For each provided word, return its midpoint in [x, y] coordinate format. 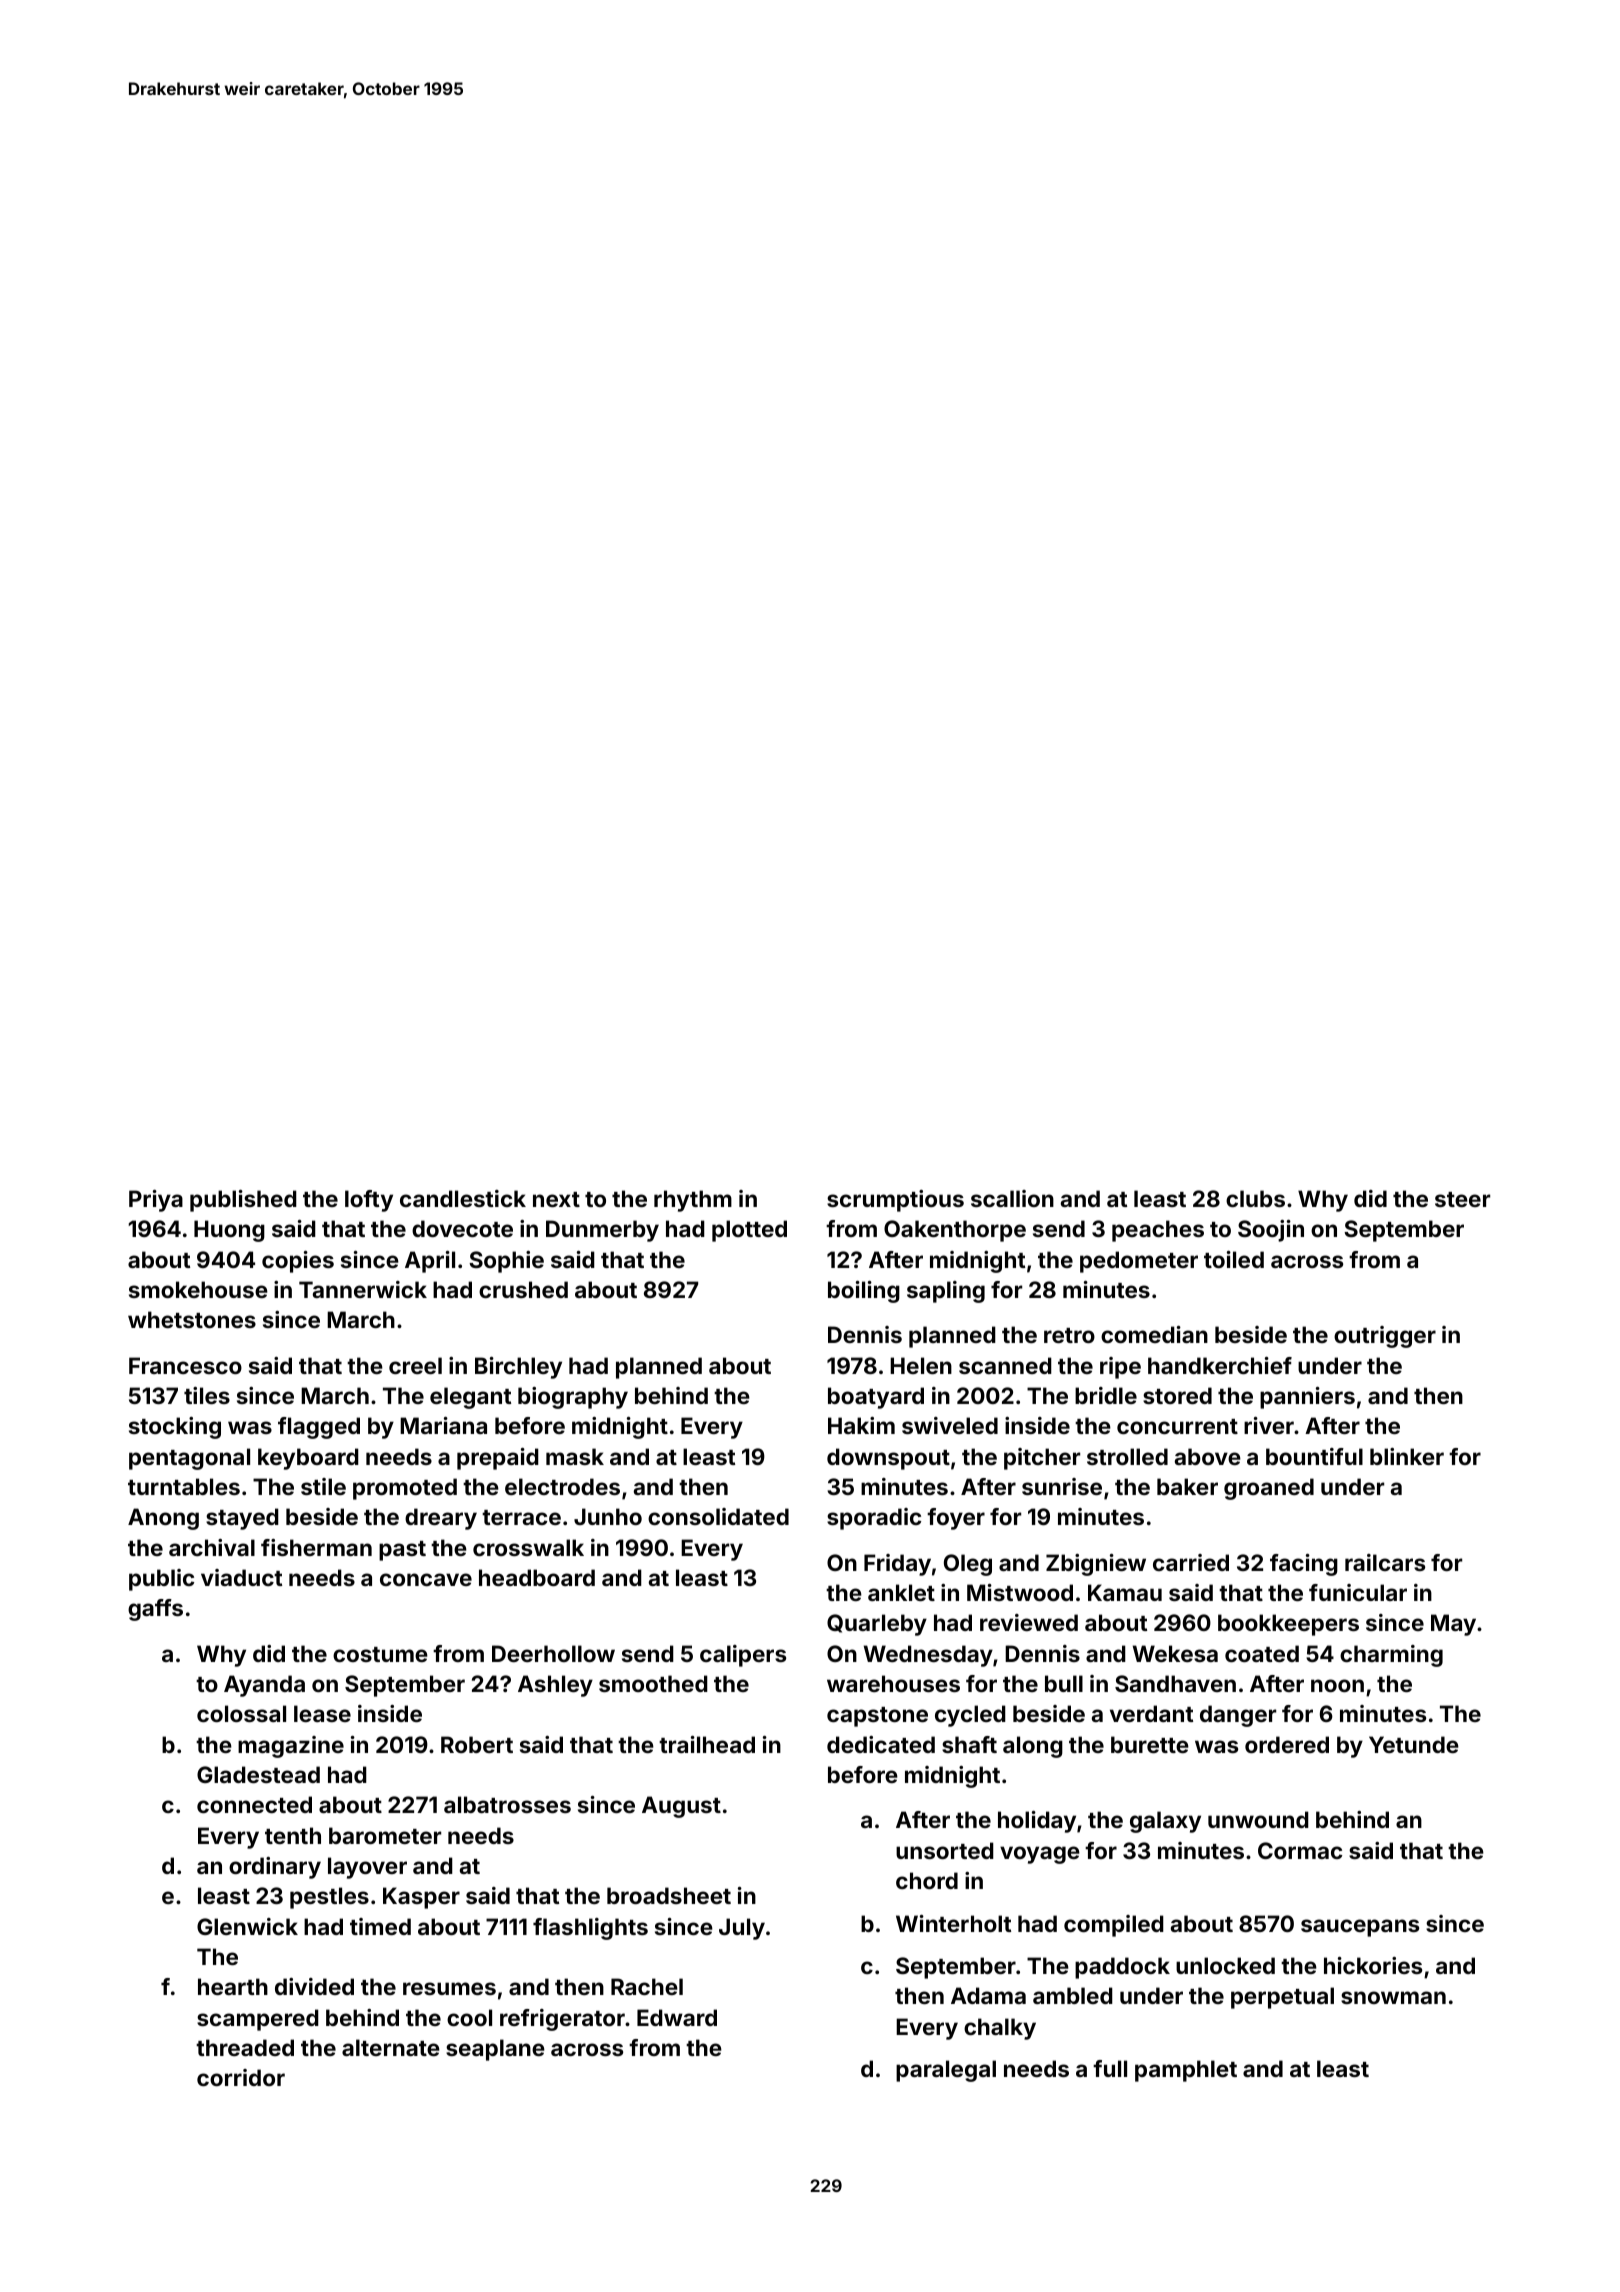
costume [380, 1654]
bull [1064, 1683]
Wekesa [1175, 1653]
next [556, 1199]
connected [254, 1804]
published [243, 1201]
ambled [1073, 1995]
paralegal [946, 2071]
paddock [1122, 1968]
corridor [241, 2077]
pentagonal [189, 1459]
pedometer [1139, 1262]
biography [573, 1398]
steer [1462, 1199]
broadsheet [669, 1895]
